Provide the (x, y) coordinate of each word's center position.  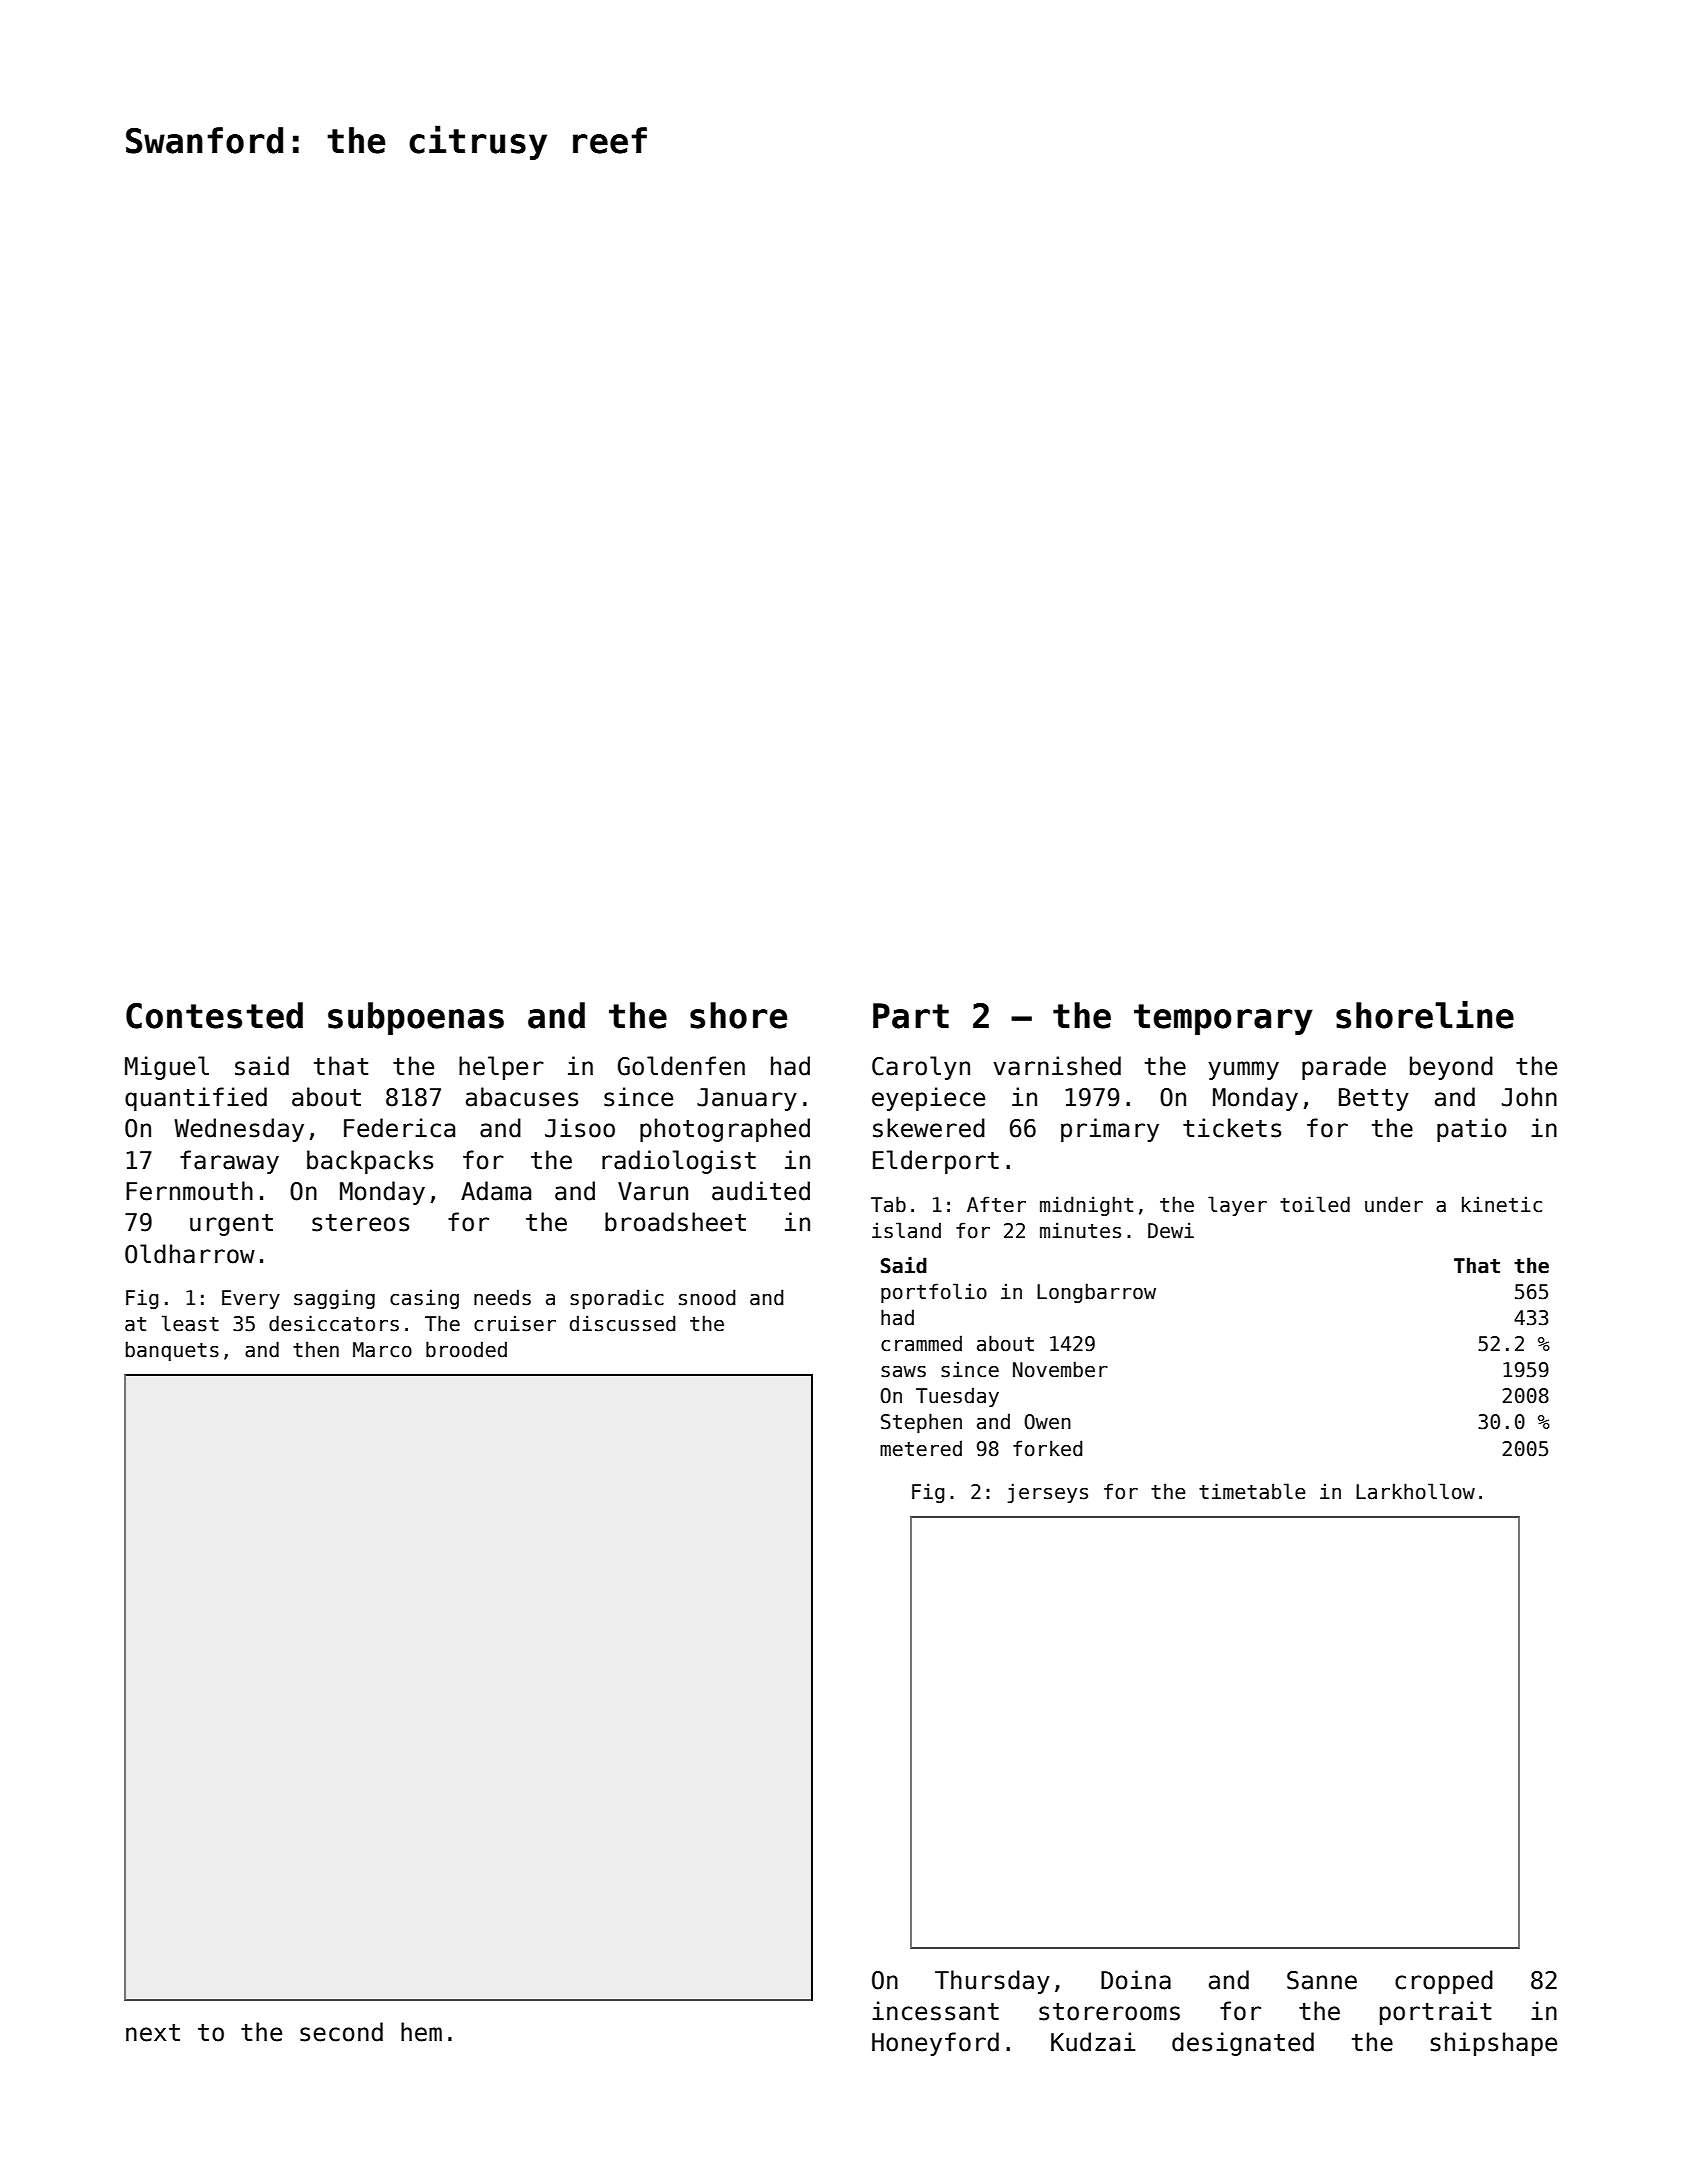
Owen (1047, 1422)
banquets (172, 1351)
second (341, 2032)
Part (911, 1016)
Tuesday (957, 1397)
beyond (1451, 1068)
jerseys (1047, 1493)
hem (421, 2032)
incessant (935, 2011)
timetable (1252, 1491)
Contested (214, 1015)
